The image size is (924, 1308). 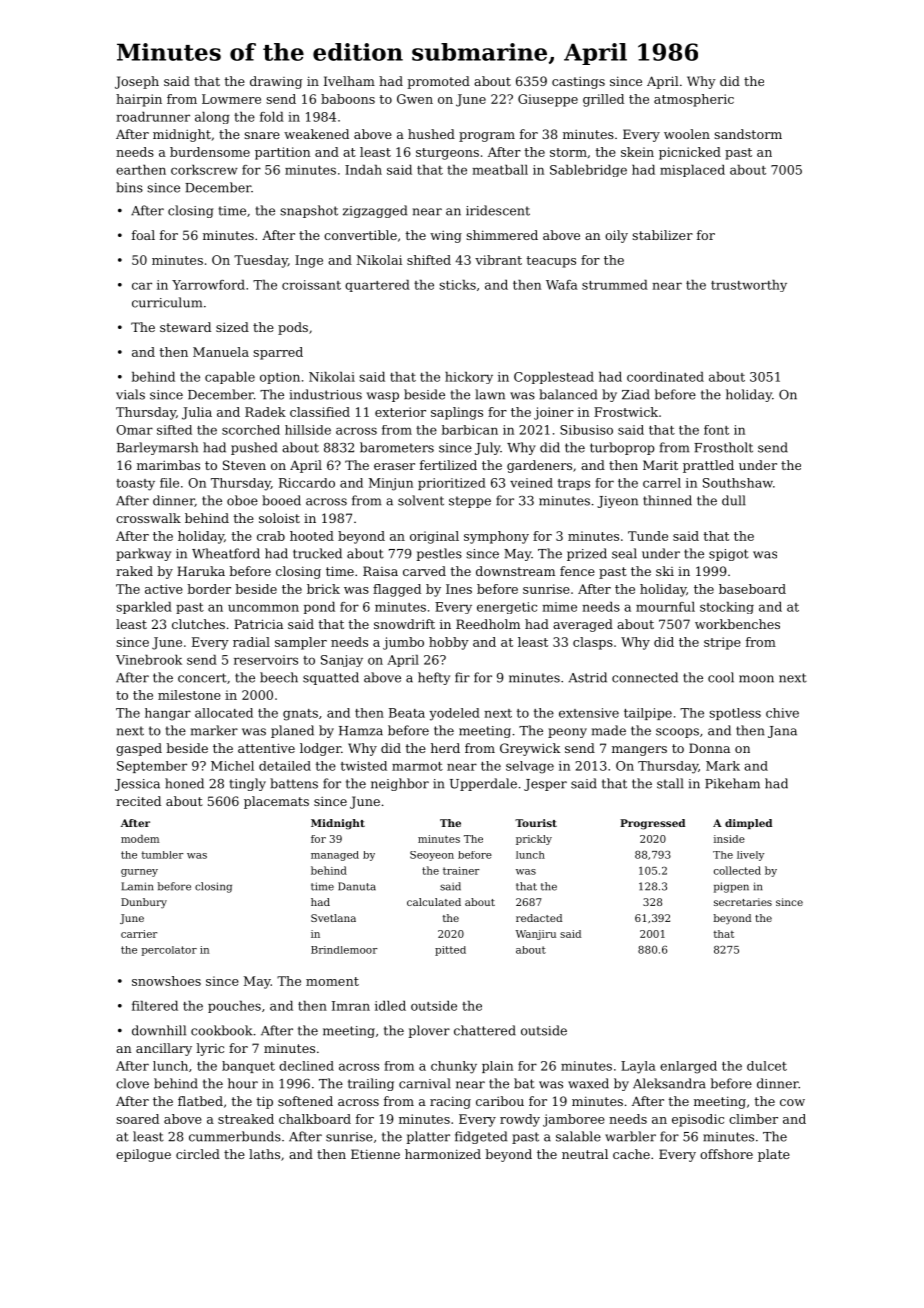 What do you see at coordinates (349, 81) in the document?
I see `Ivelham` at bounding box center [349, 81].
